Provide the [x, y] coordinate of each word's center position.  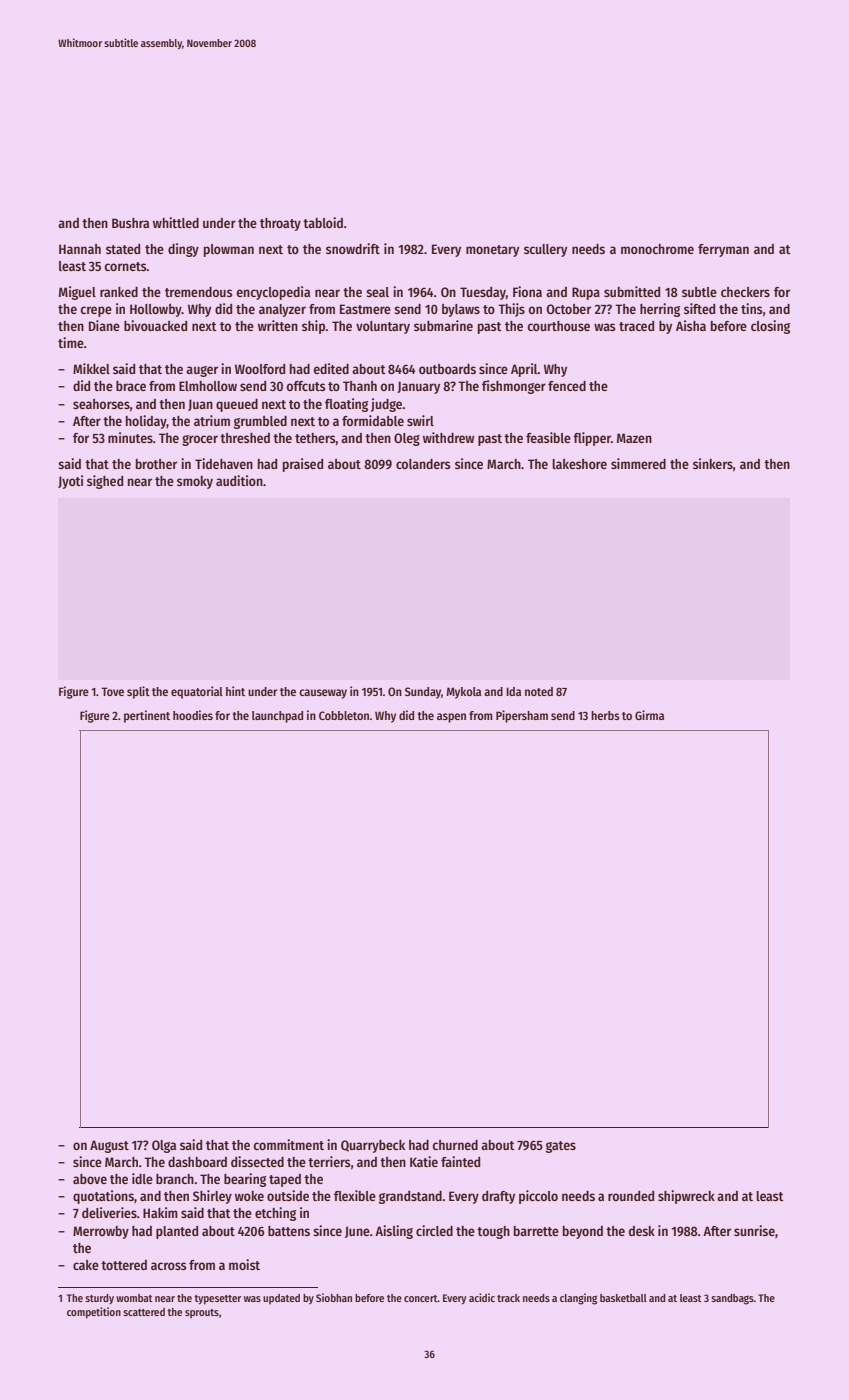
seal [377, 292]
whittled [176, 222]
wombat [134, 1298]
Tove [112, 691]
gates [561, 1147]
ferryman [723, 250]
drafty [498, 1197]
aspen [451, 718]
